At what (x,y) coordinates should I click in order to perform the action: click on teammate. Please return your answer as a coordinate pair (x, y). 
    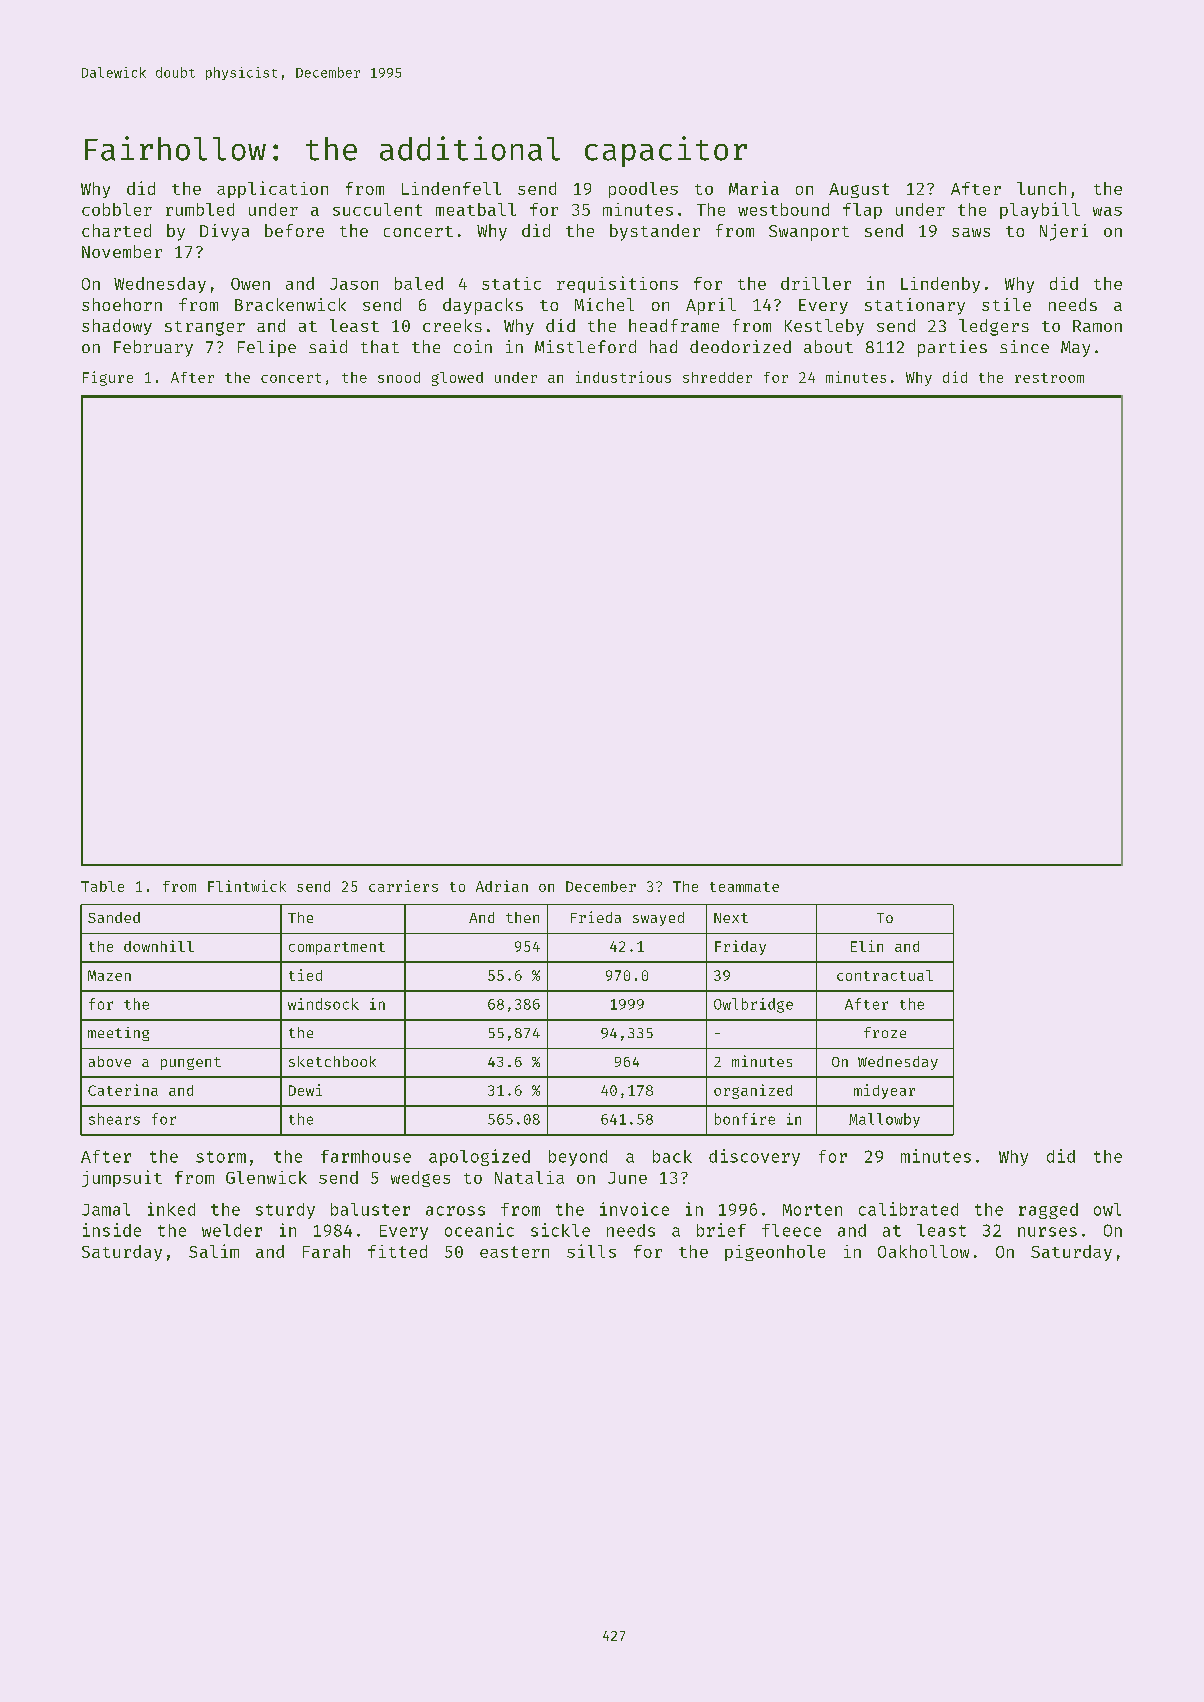
    Looking at the image, I should click on (744, 887).
